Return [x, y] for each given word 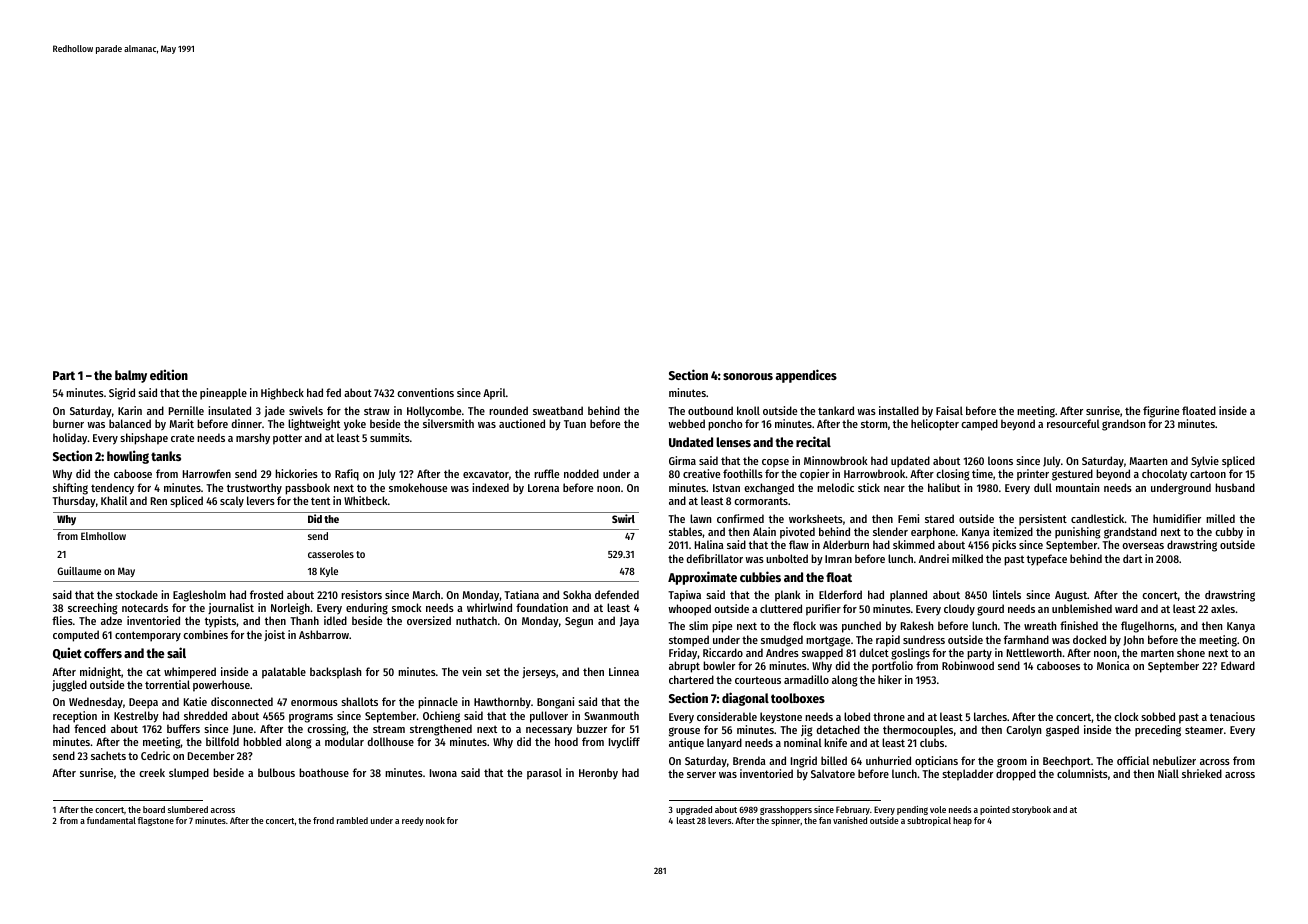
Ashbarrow [324, 634]
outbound [710, 410]
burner [68, 423]
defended [617, 594]
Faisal [949, 410]
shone [1191, 652]
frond [323, 820]
